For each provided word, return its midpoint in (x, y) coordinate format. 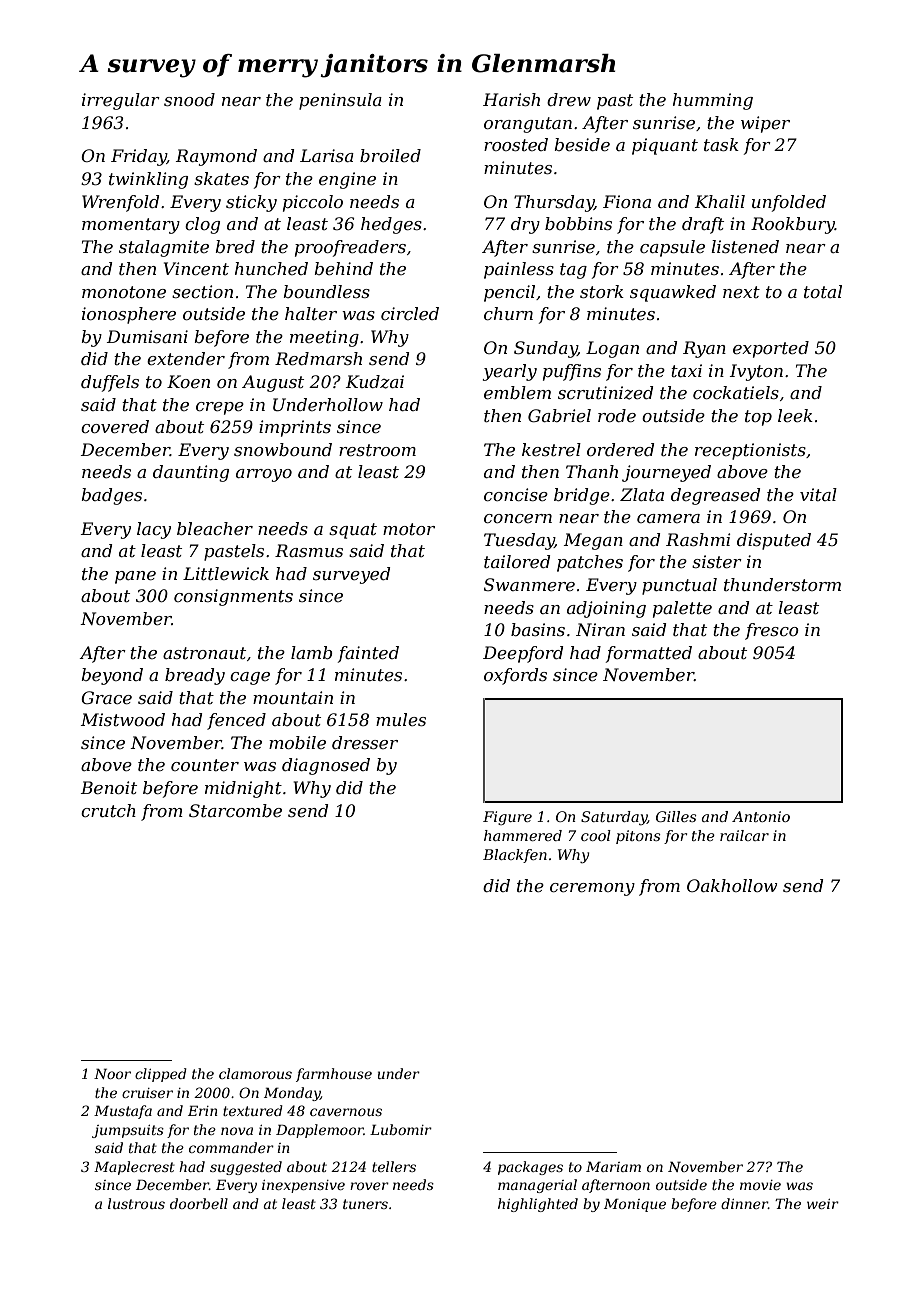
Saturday (614, 818)
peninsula (340, 101)
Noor (112, 1073)
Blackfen (515, 856)
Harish (511, 99)
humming (713, 101)
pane (135, 577)
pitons (638, 837)
